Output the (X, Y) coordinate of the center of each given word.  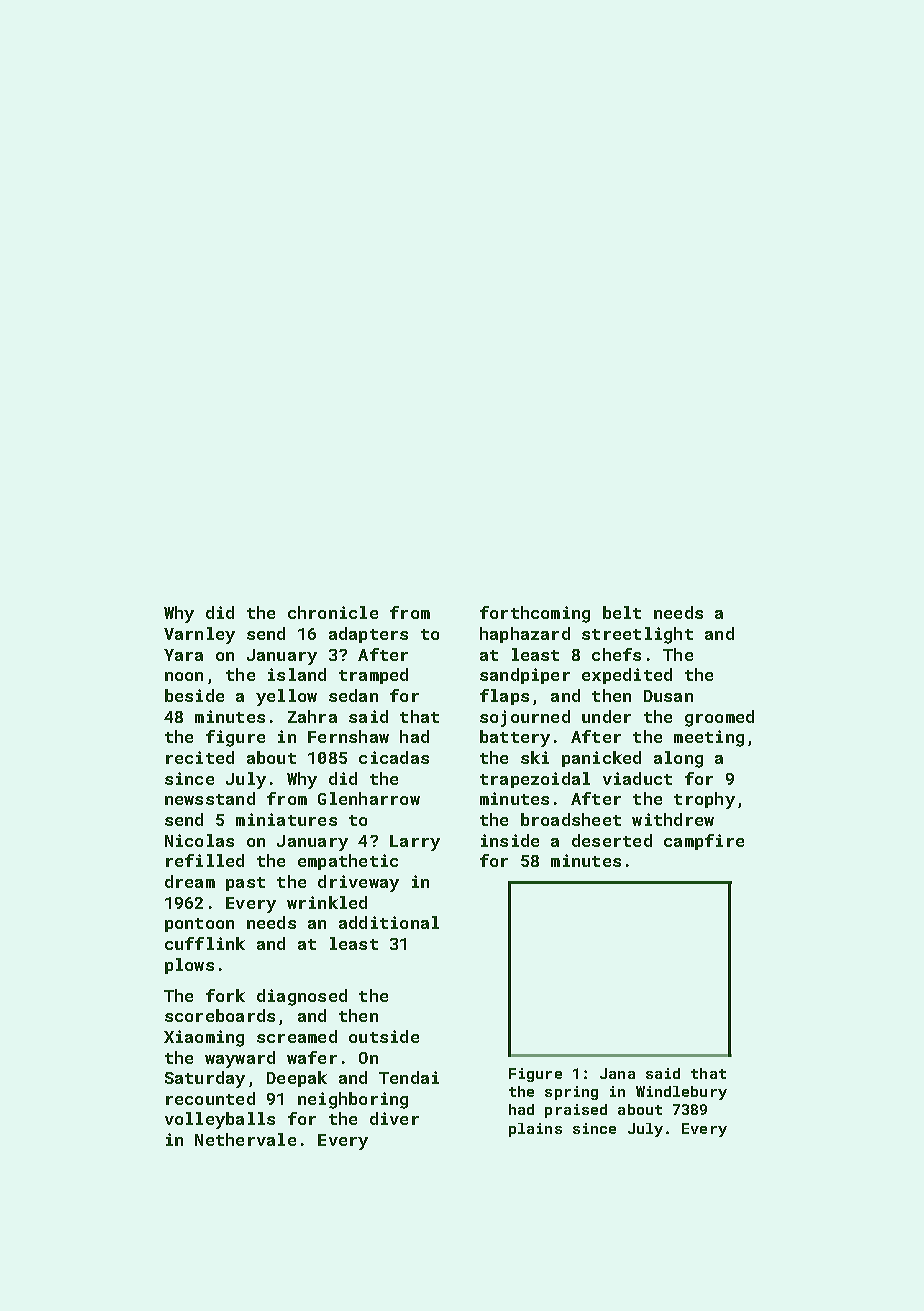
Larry (415, 843)
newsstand (210, 798)
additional (389, 922)
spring (571, 1093)
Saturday (205, 1079)
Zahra (312, 716)
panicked (601, 759)
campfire (704, 842)
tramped (373, 676)
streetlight (637, 635)
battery (515, 738)
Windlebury (681, 1093)
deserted (612, 840)
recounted (210, 1098)
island (297, 674)
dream (190, 881)
